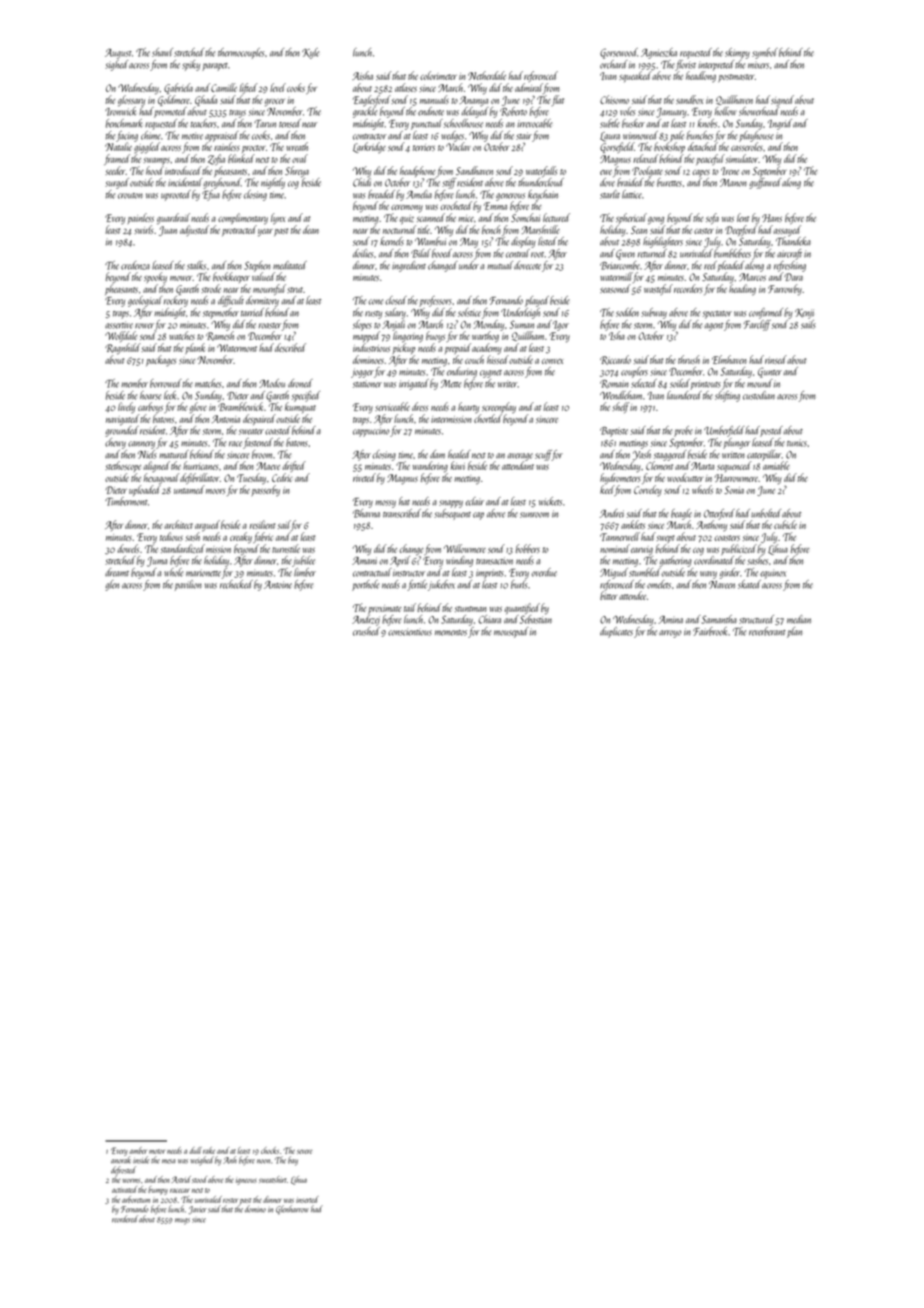 The height and width of the document is (1308, 924). What do you see at coordinates (125, 1219) in the document?
I see `reordered` at bounding box center [125, 1219].
